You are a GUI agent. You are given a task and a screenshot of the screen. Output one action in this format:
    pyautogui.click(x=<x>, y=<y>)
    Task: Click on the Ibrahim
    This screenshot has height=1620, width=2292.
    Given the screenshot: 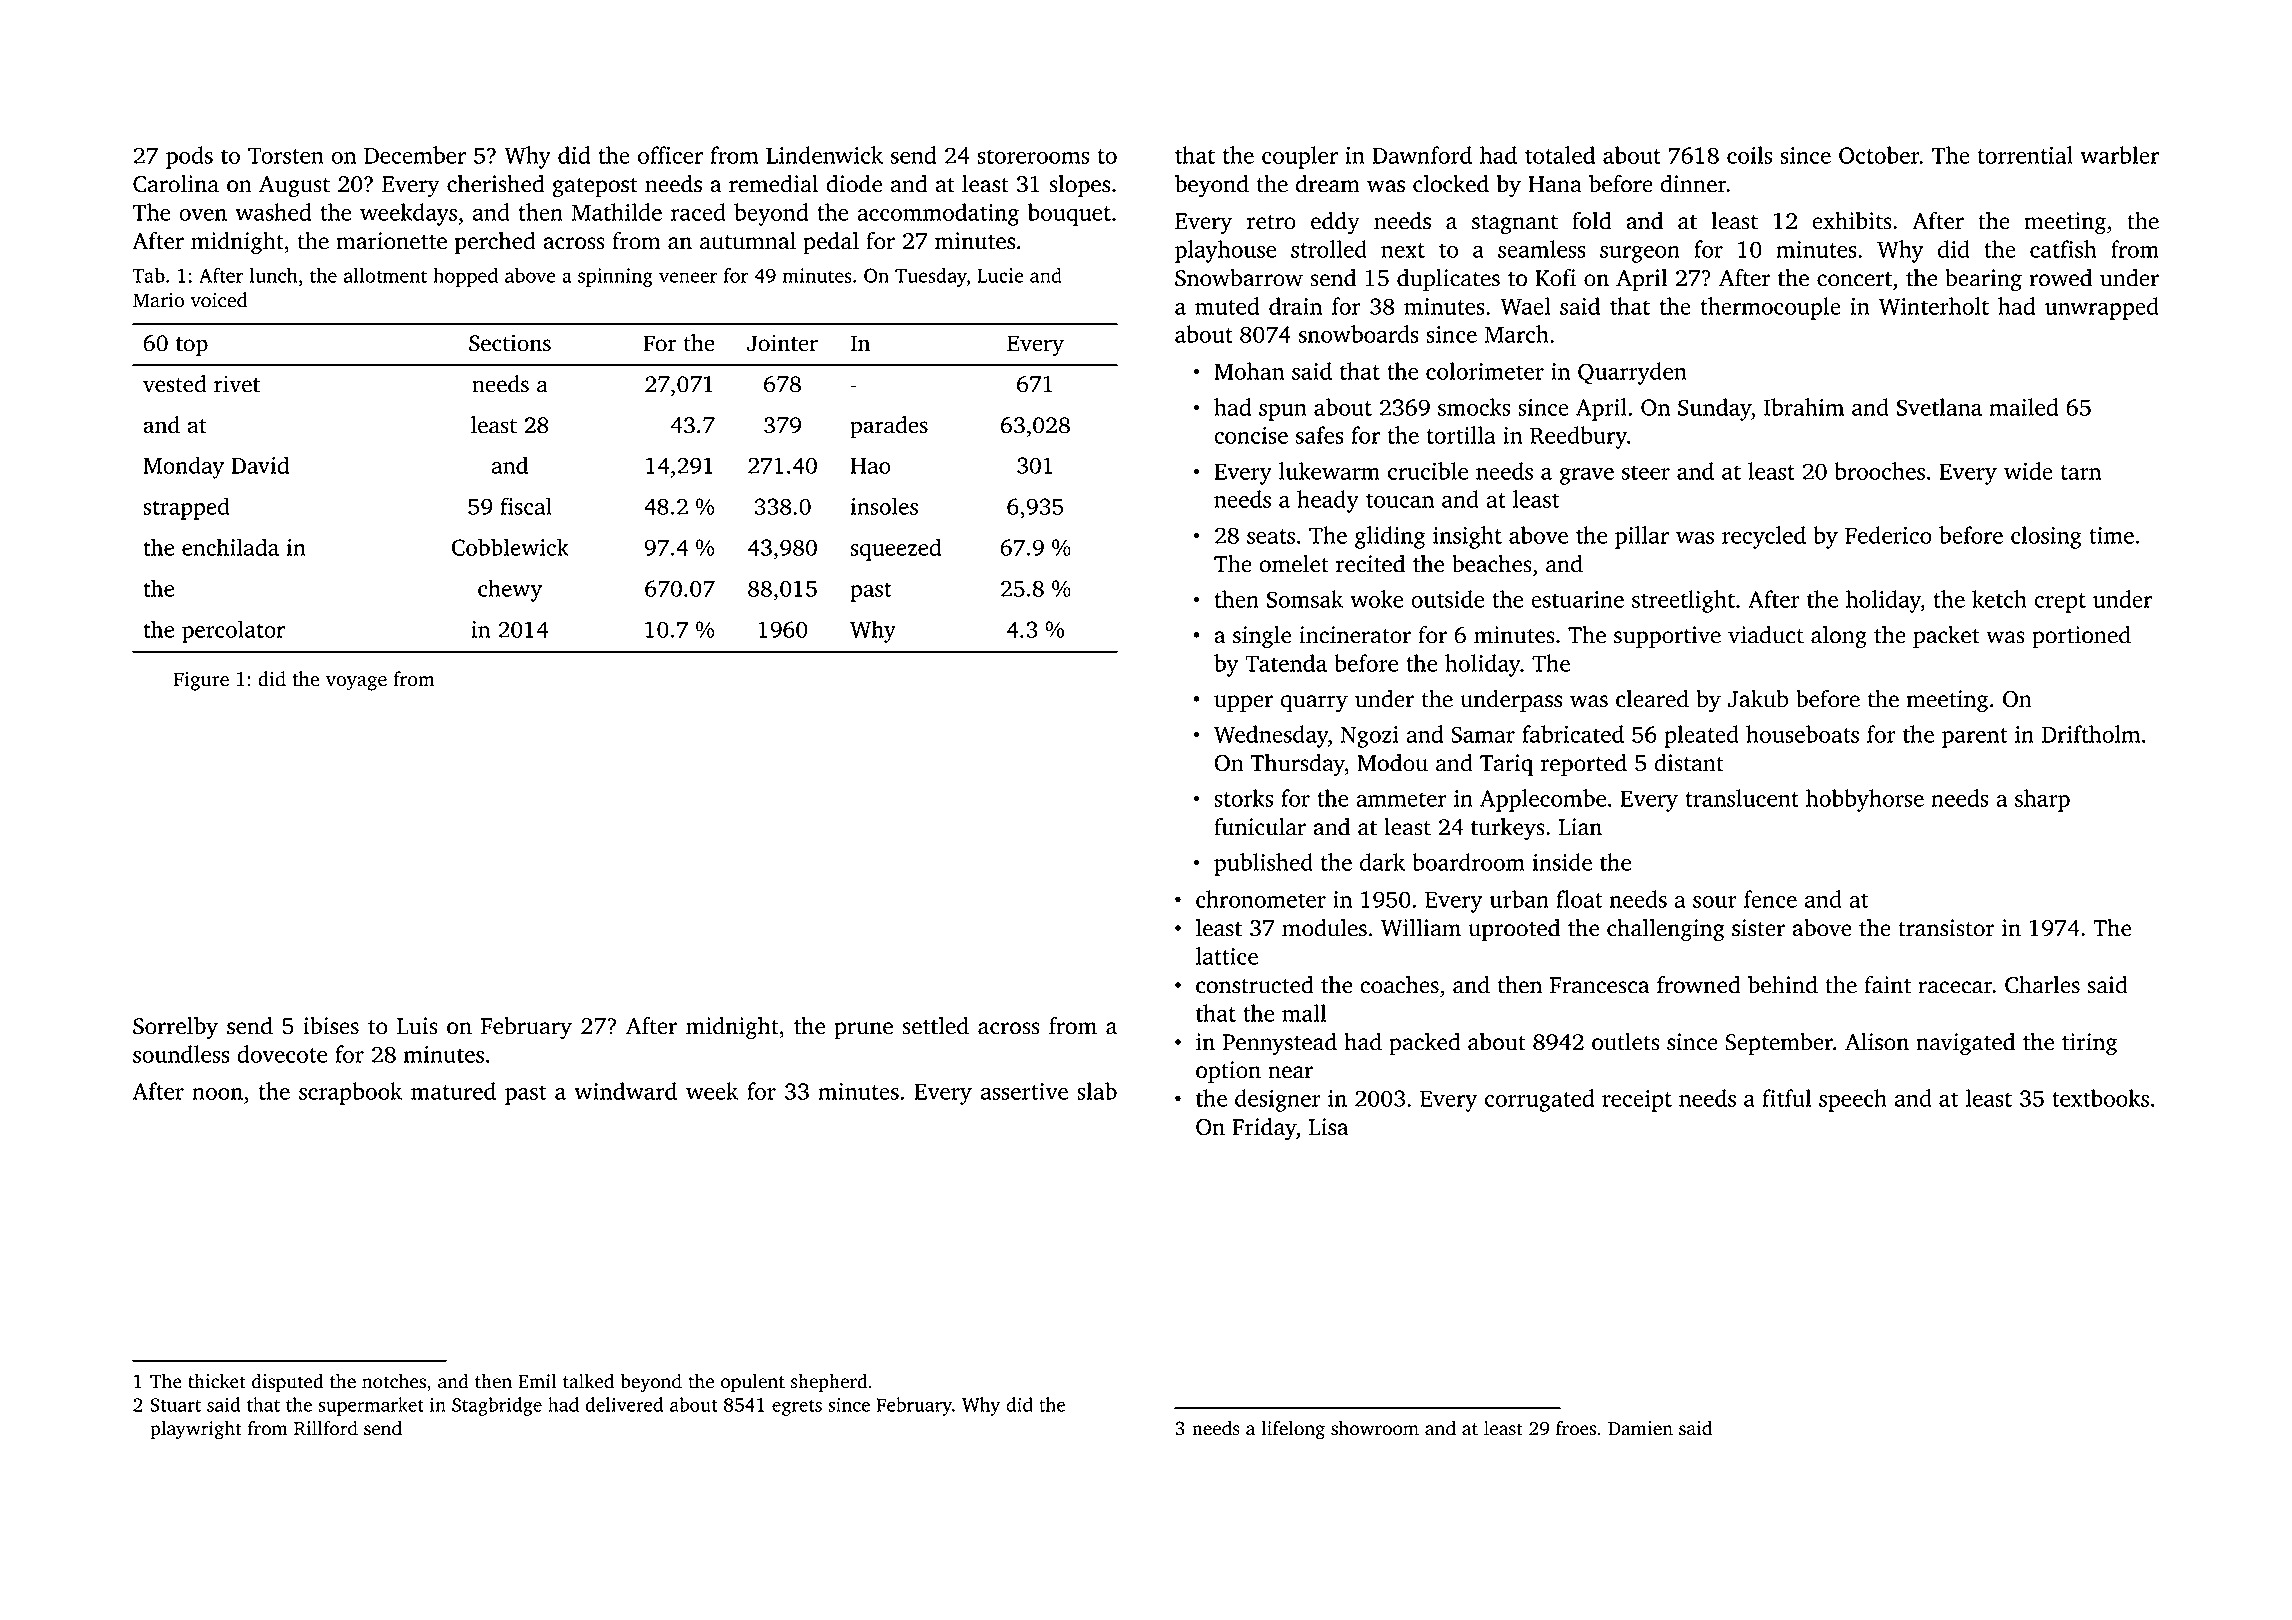 What is the action you would take?
    pyautogui.click(x=1804, y=407)
